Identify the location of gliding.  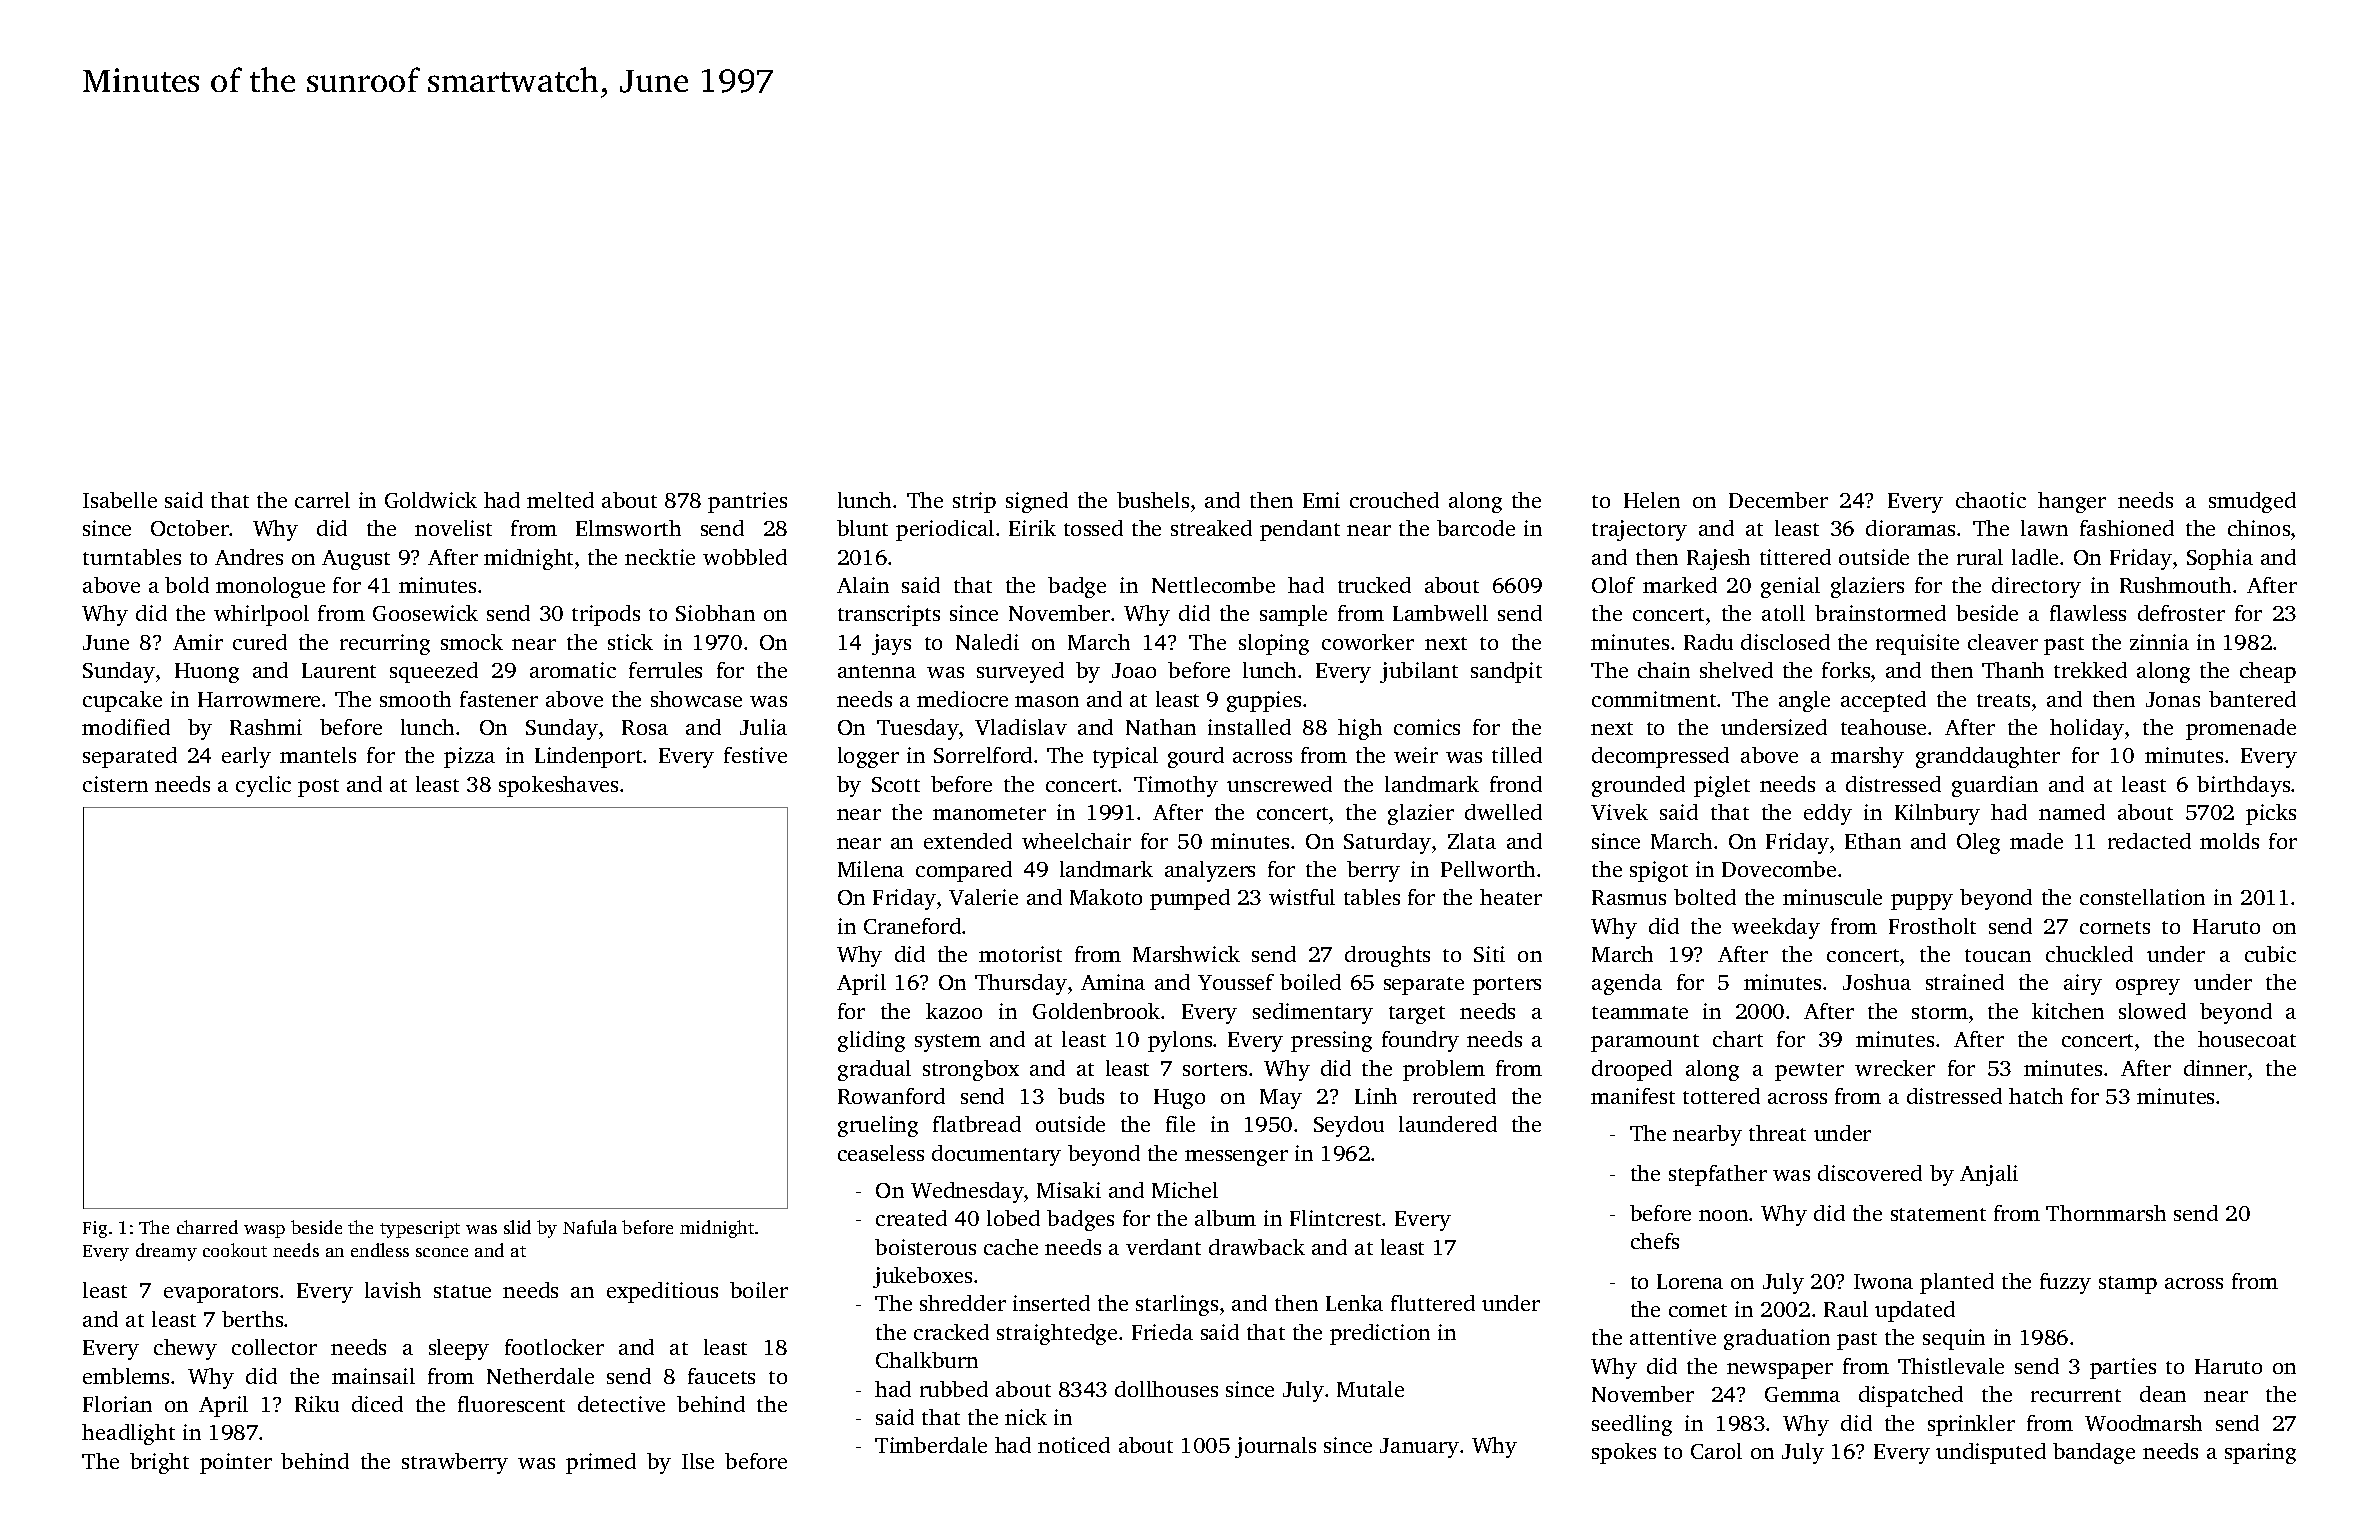
(871, 1041).
